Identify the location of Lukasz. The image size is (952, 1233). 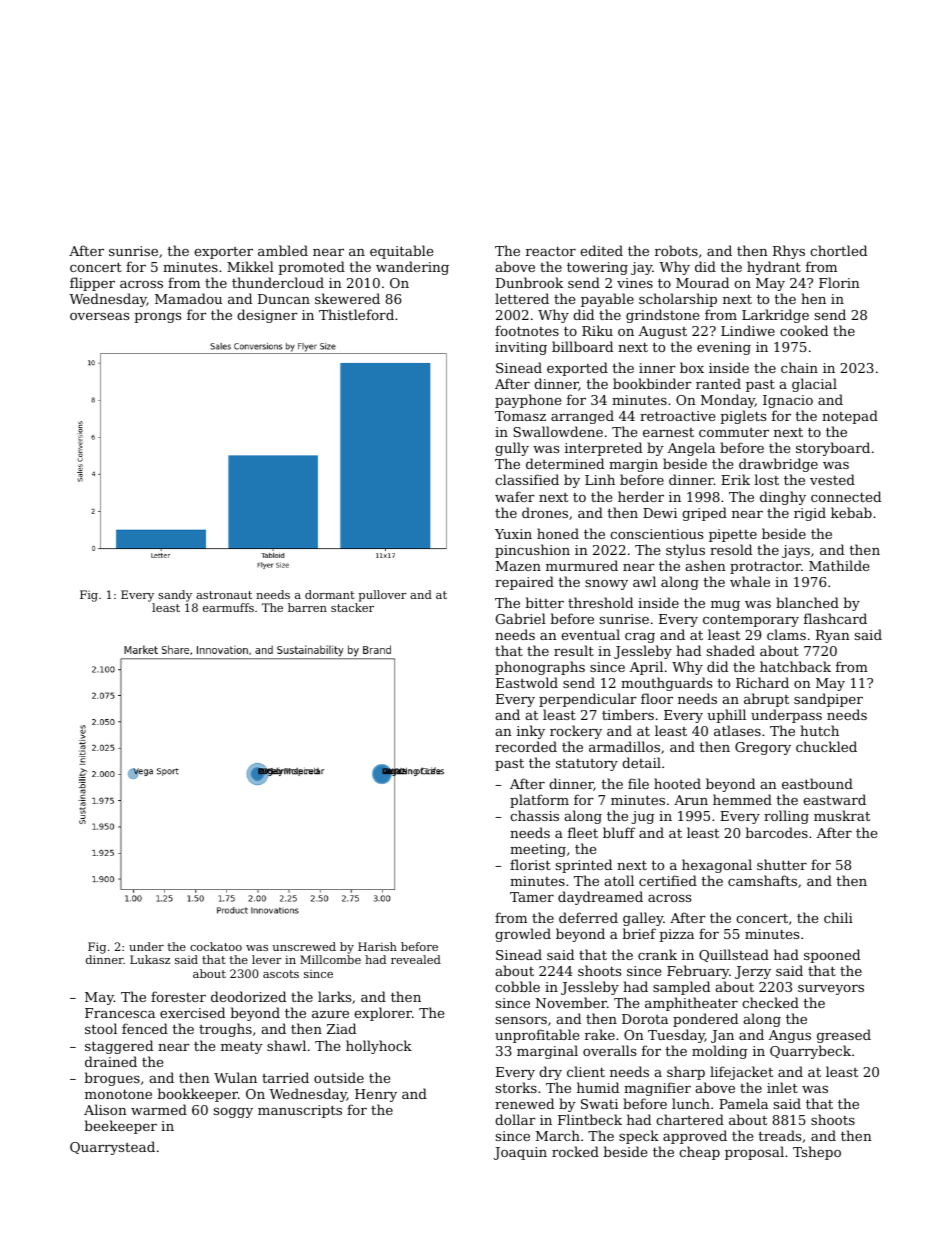
(150, 959).
